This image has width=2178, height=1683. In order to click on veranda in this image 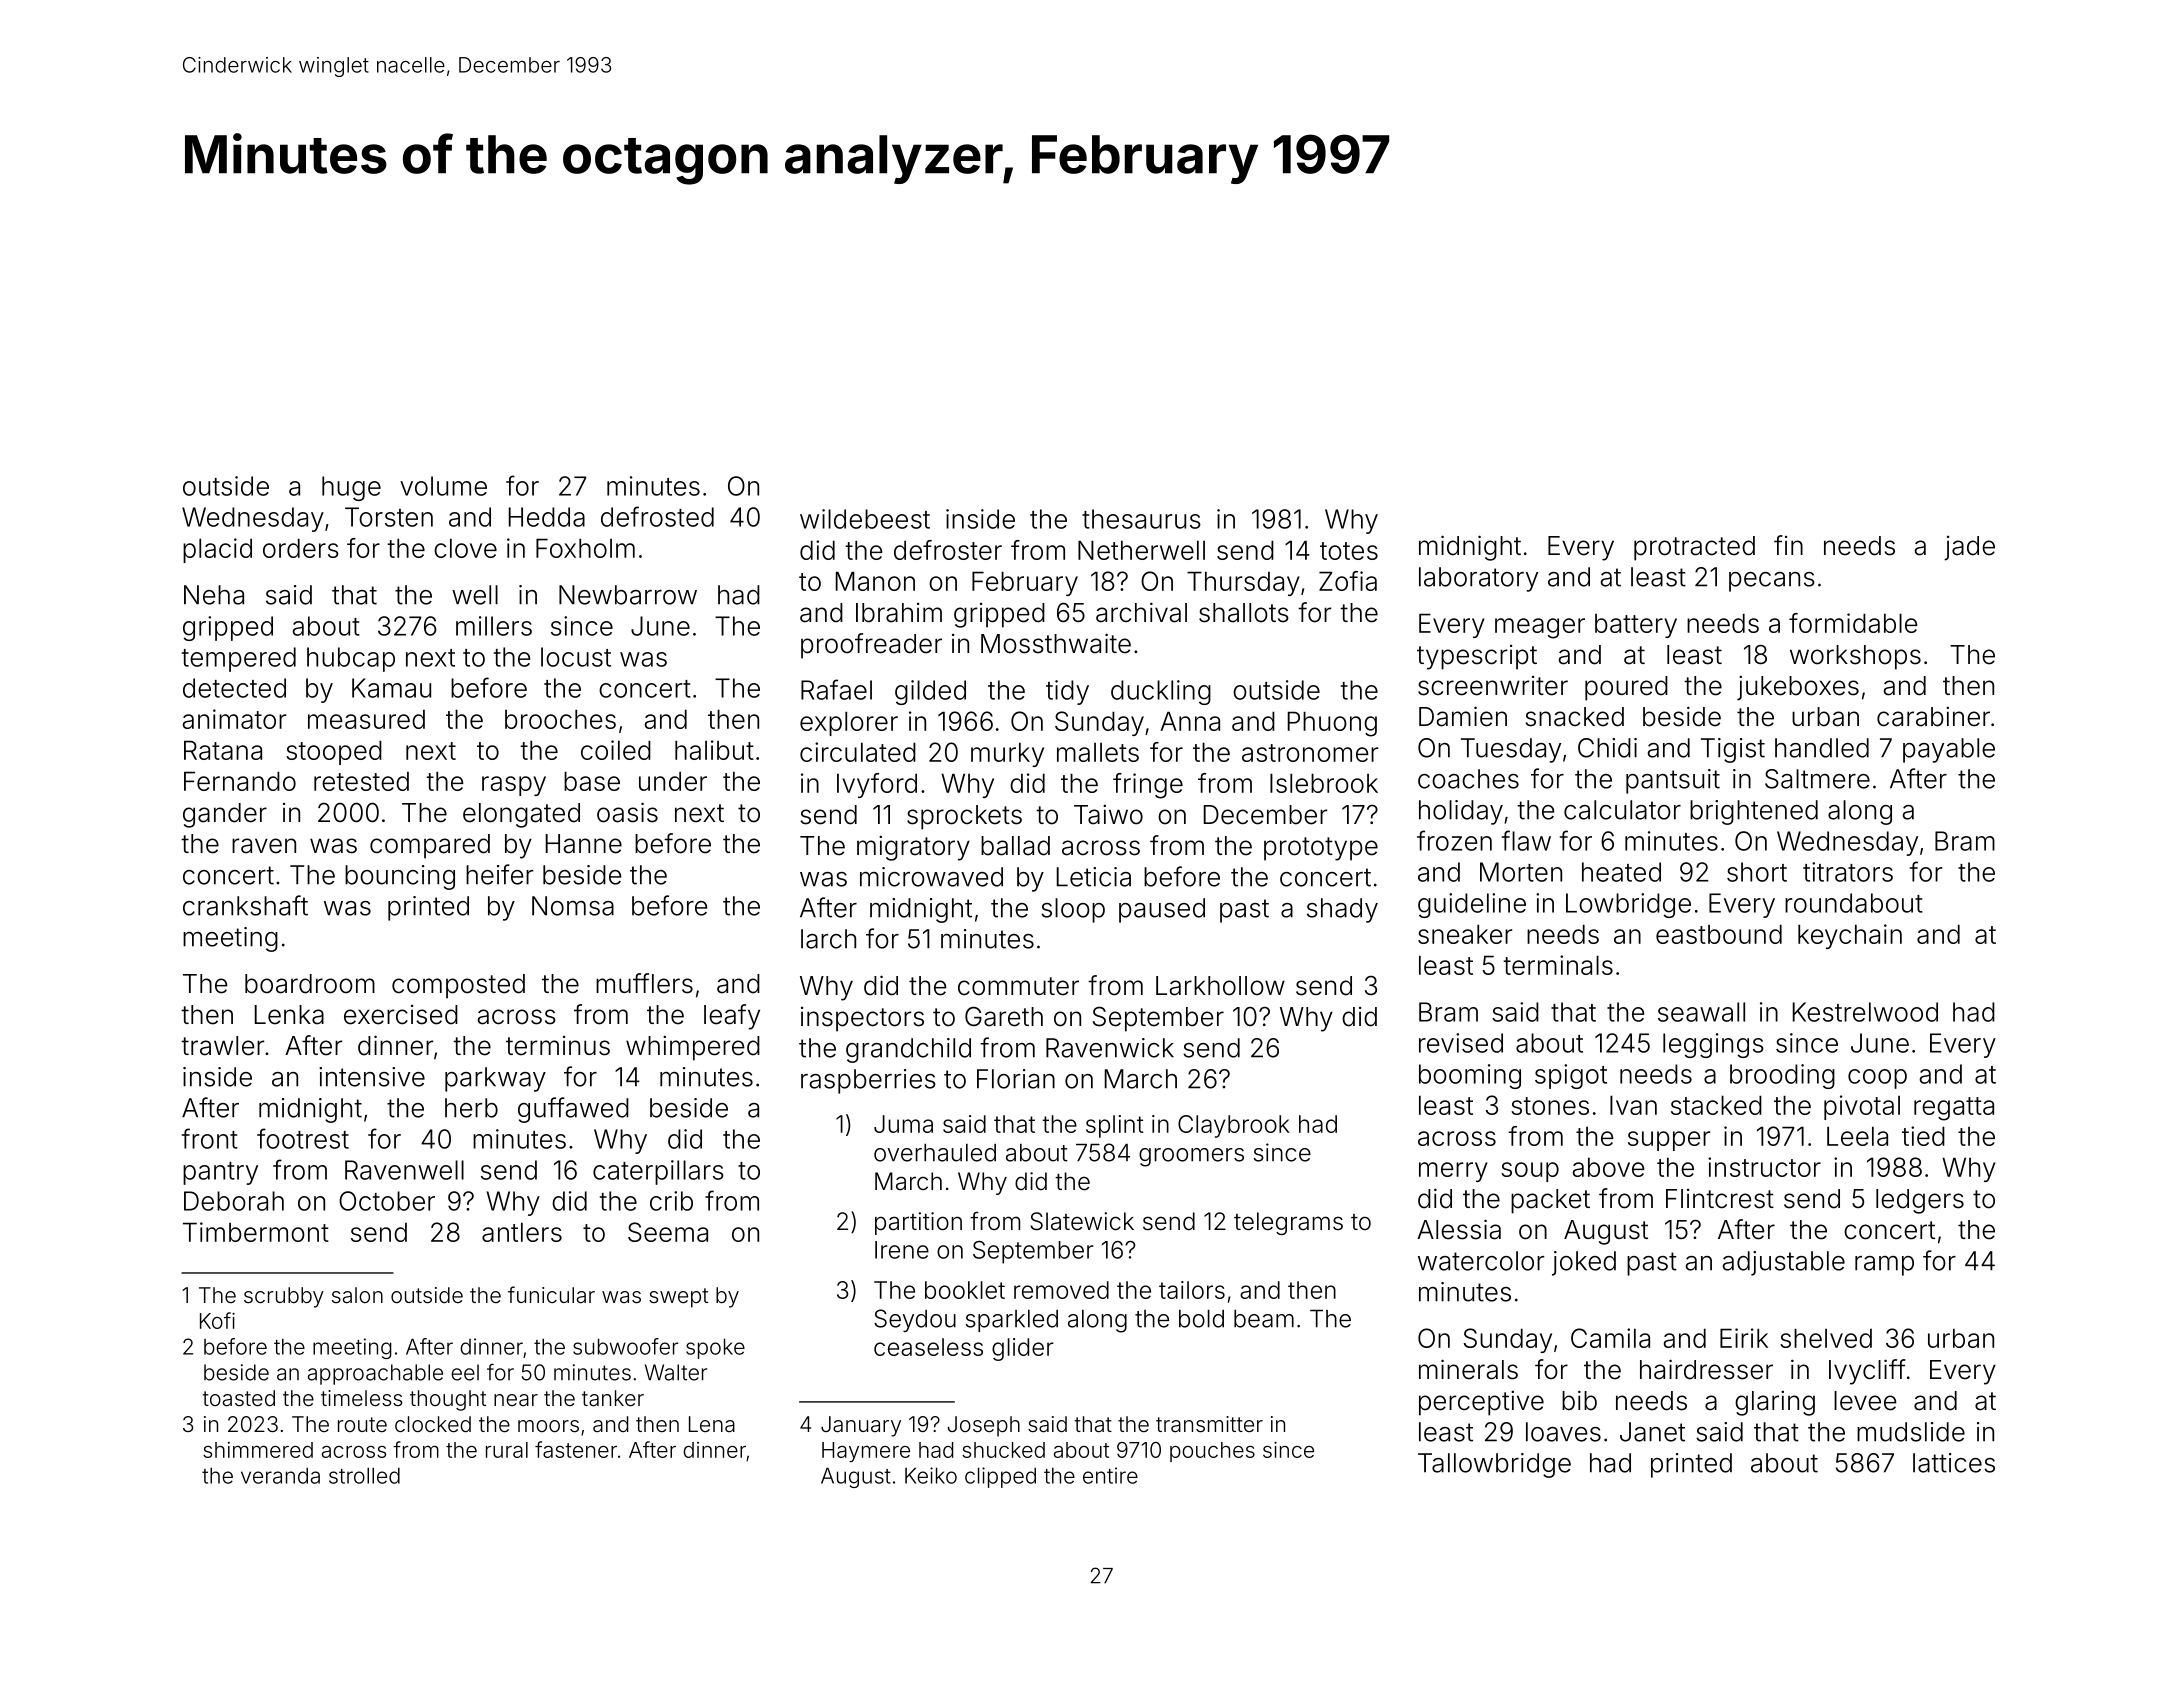, I will do `click(280, 1475)`.
